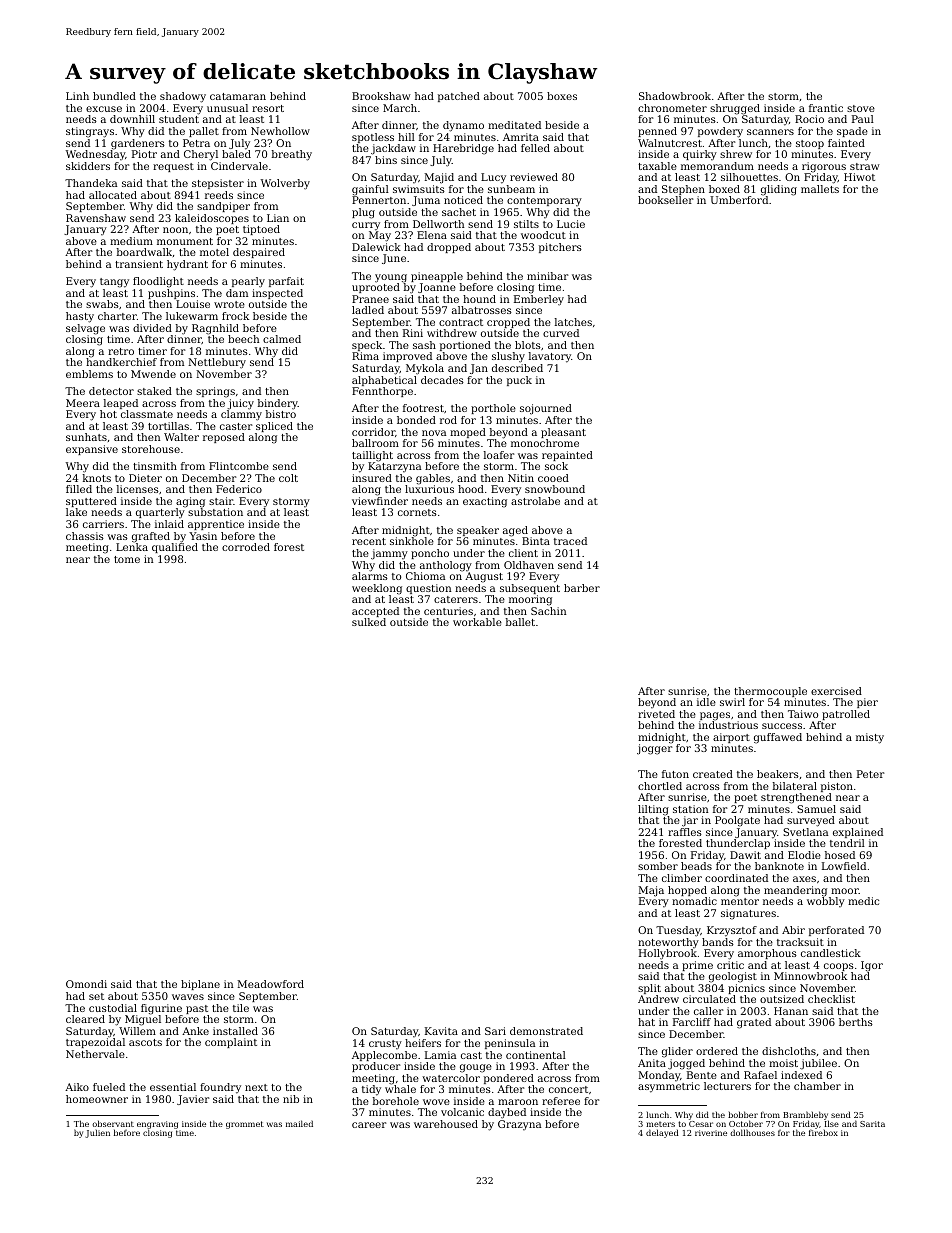 The height and width of the document is (1233, 952). Describe the element at coordinates (570, 541) in the document. I see `traced` at that location.
